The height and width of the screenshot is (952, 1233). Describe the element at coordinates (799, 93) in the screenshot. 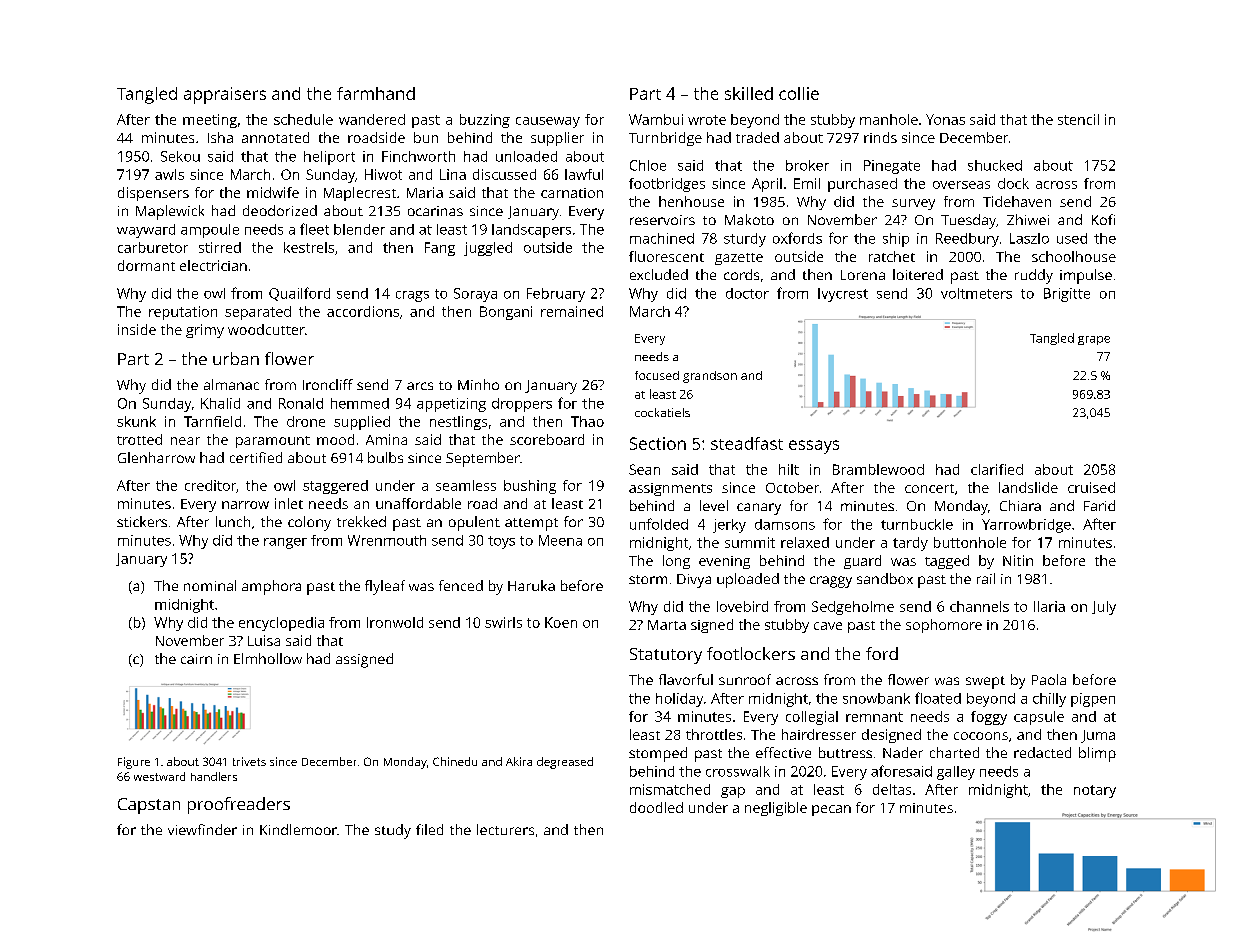

I see `collie` at that location.
